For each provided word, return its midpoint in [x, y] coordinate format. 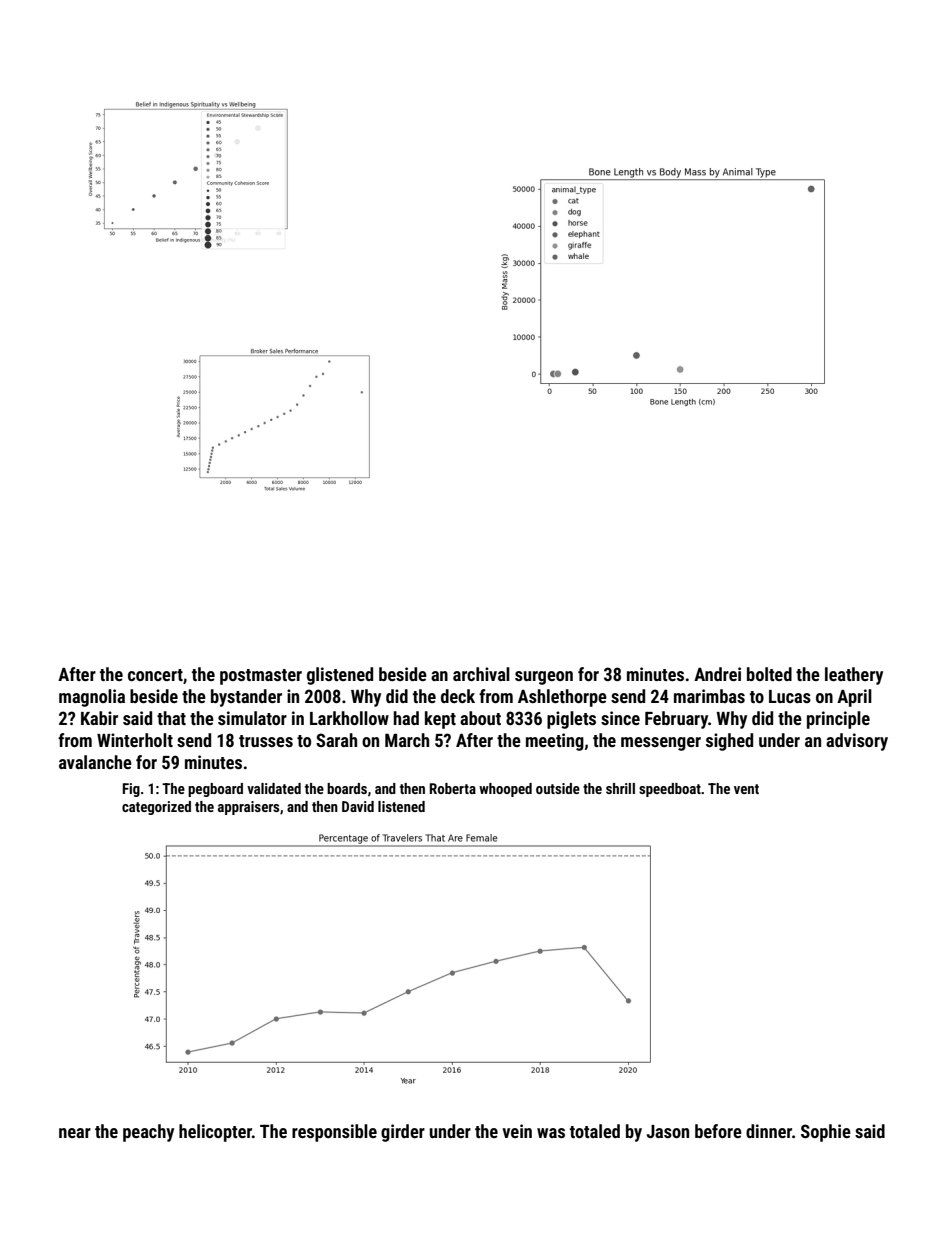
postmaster [261, 677]
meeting [555, 742]
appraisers [248, 808]
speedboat [670, 790]
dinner [769, 1131]
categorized [156, 808]
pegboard [215, 790]
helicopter [215, 1133]
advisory [857, 742]
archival [481, 674]
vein [517, 1131]
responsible [334, 1133]
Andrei [717, 674]
